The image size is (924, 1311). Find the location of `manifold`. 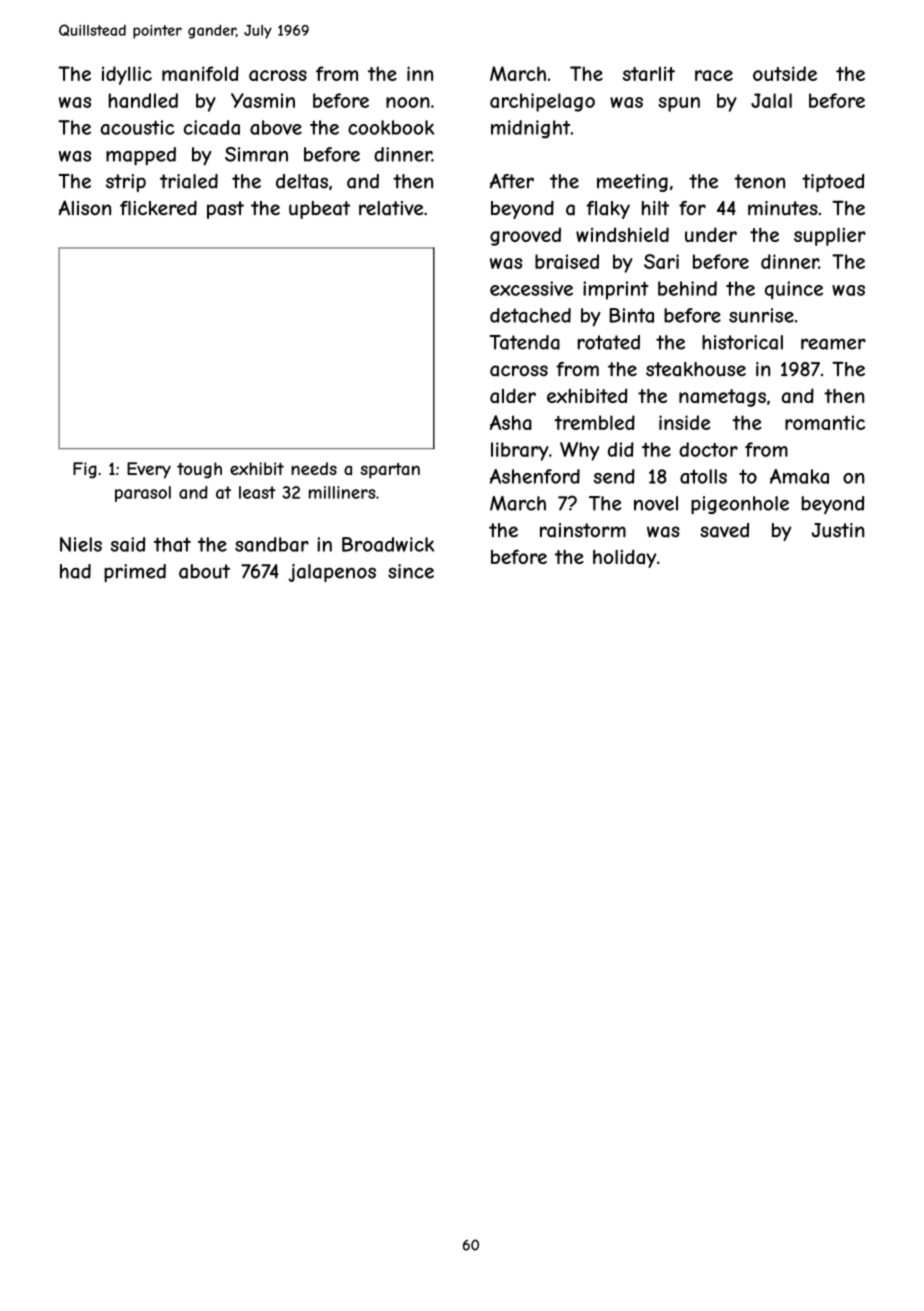

manifold is located at coordinates (200, 73).
